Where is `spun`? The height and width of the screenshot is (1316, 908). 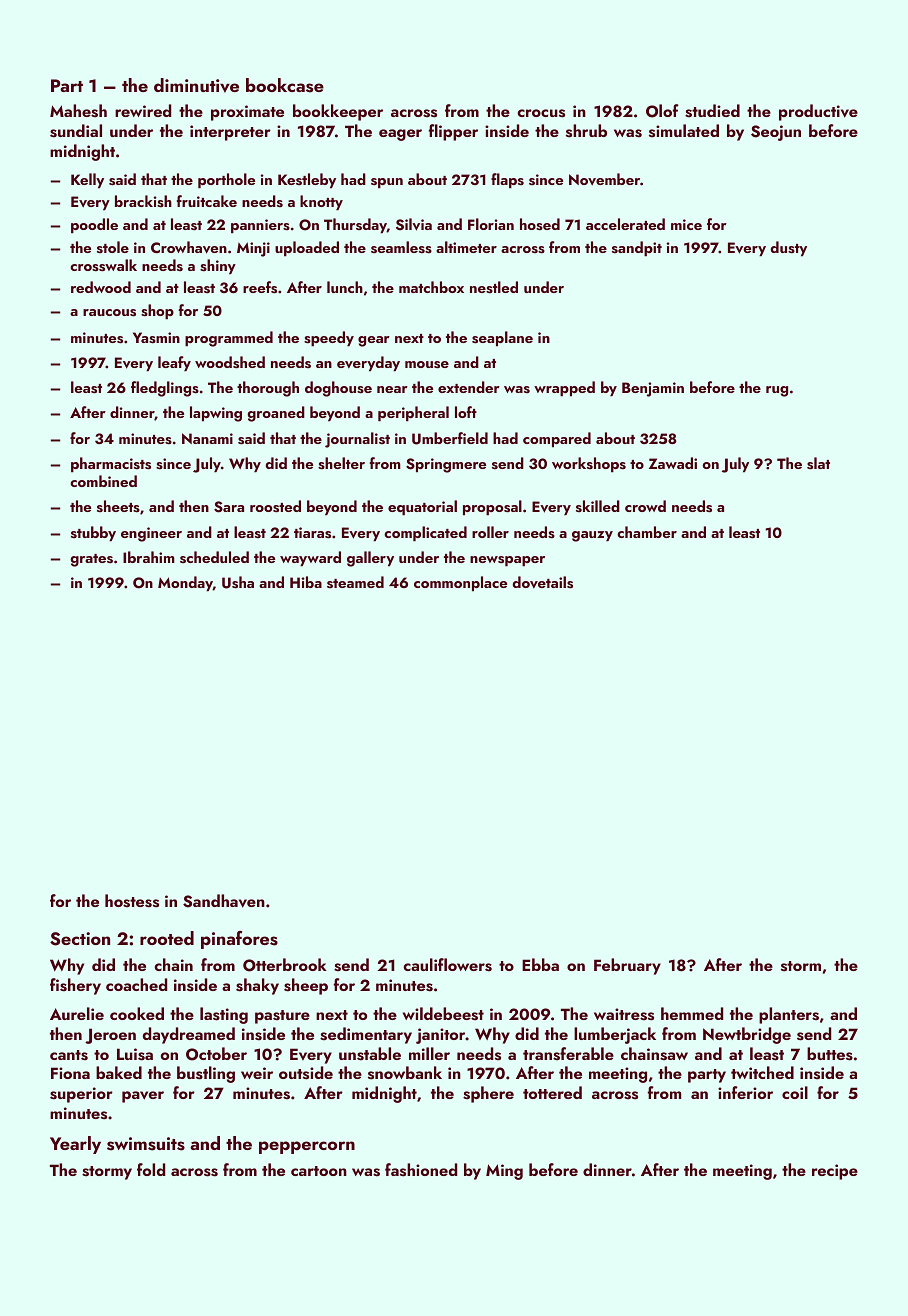
spun is located at coordinates (387, 183).
